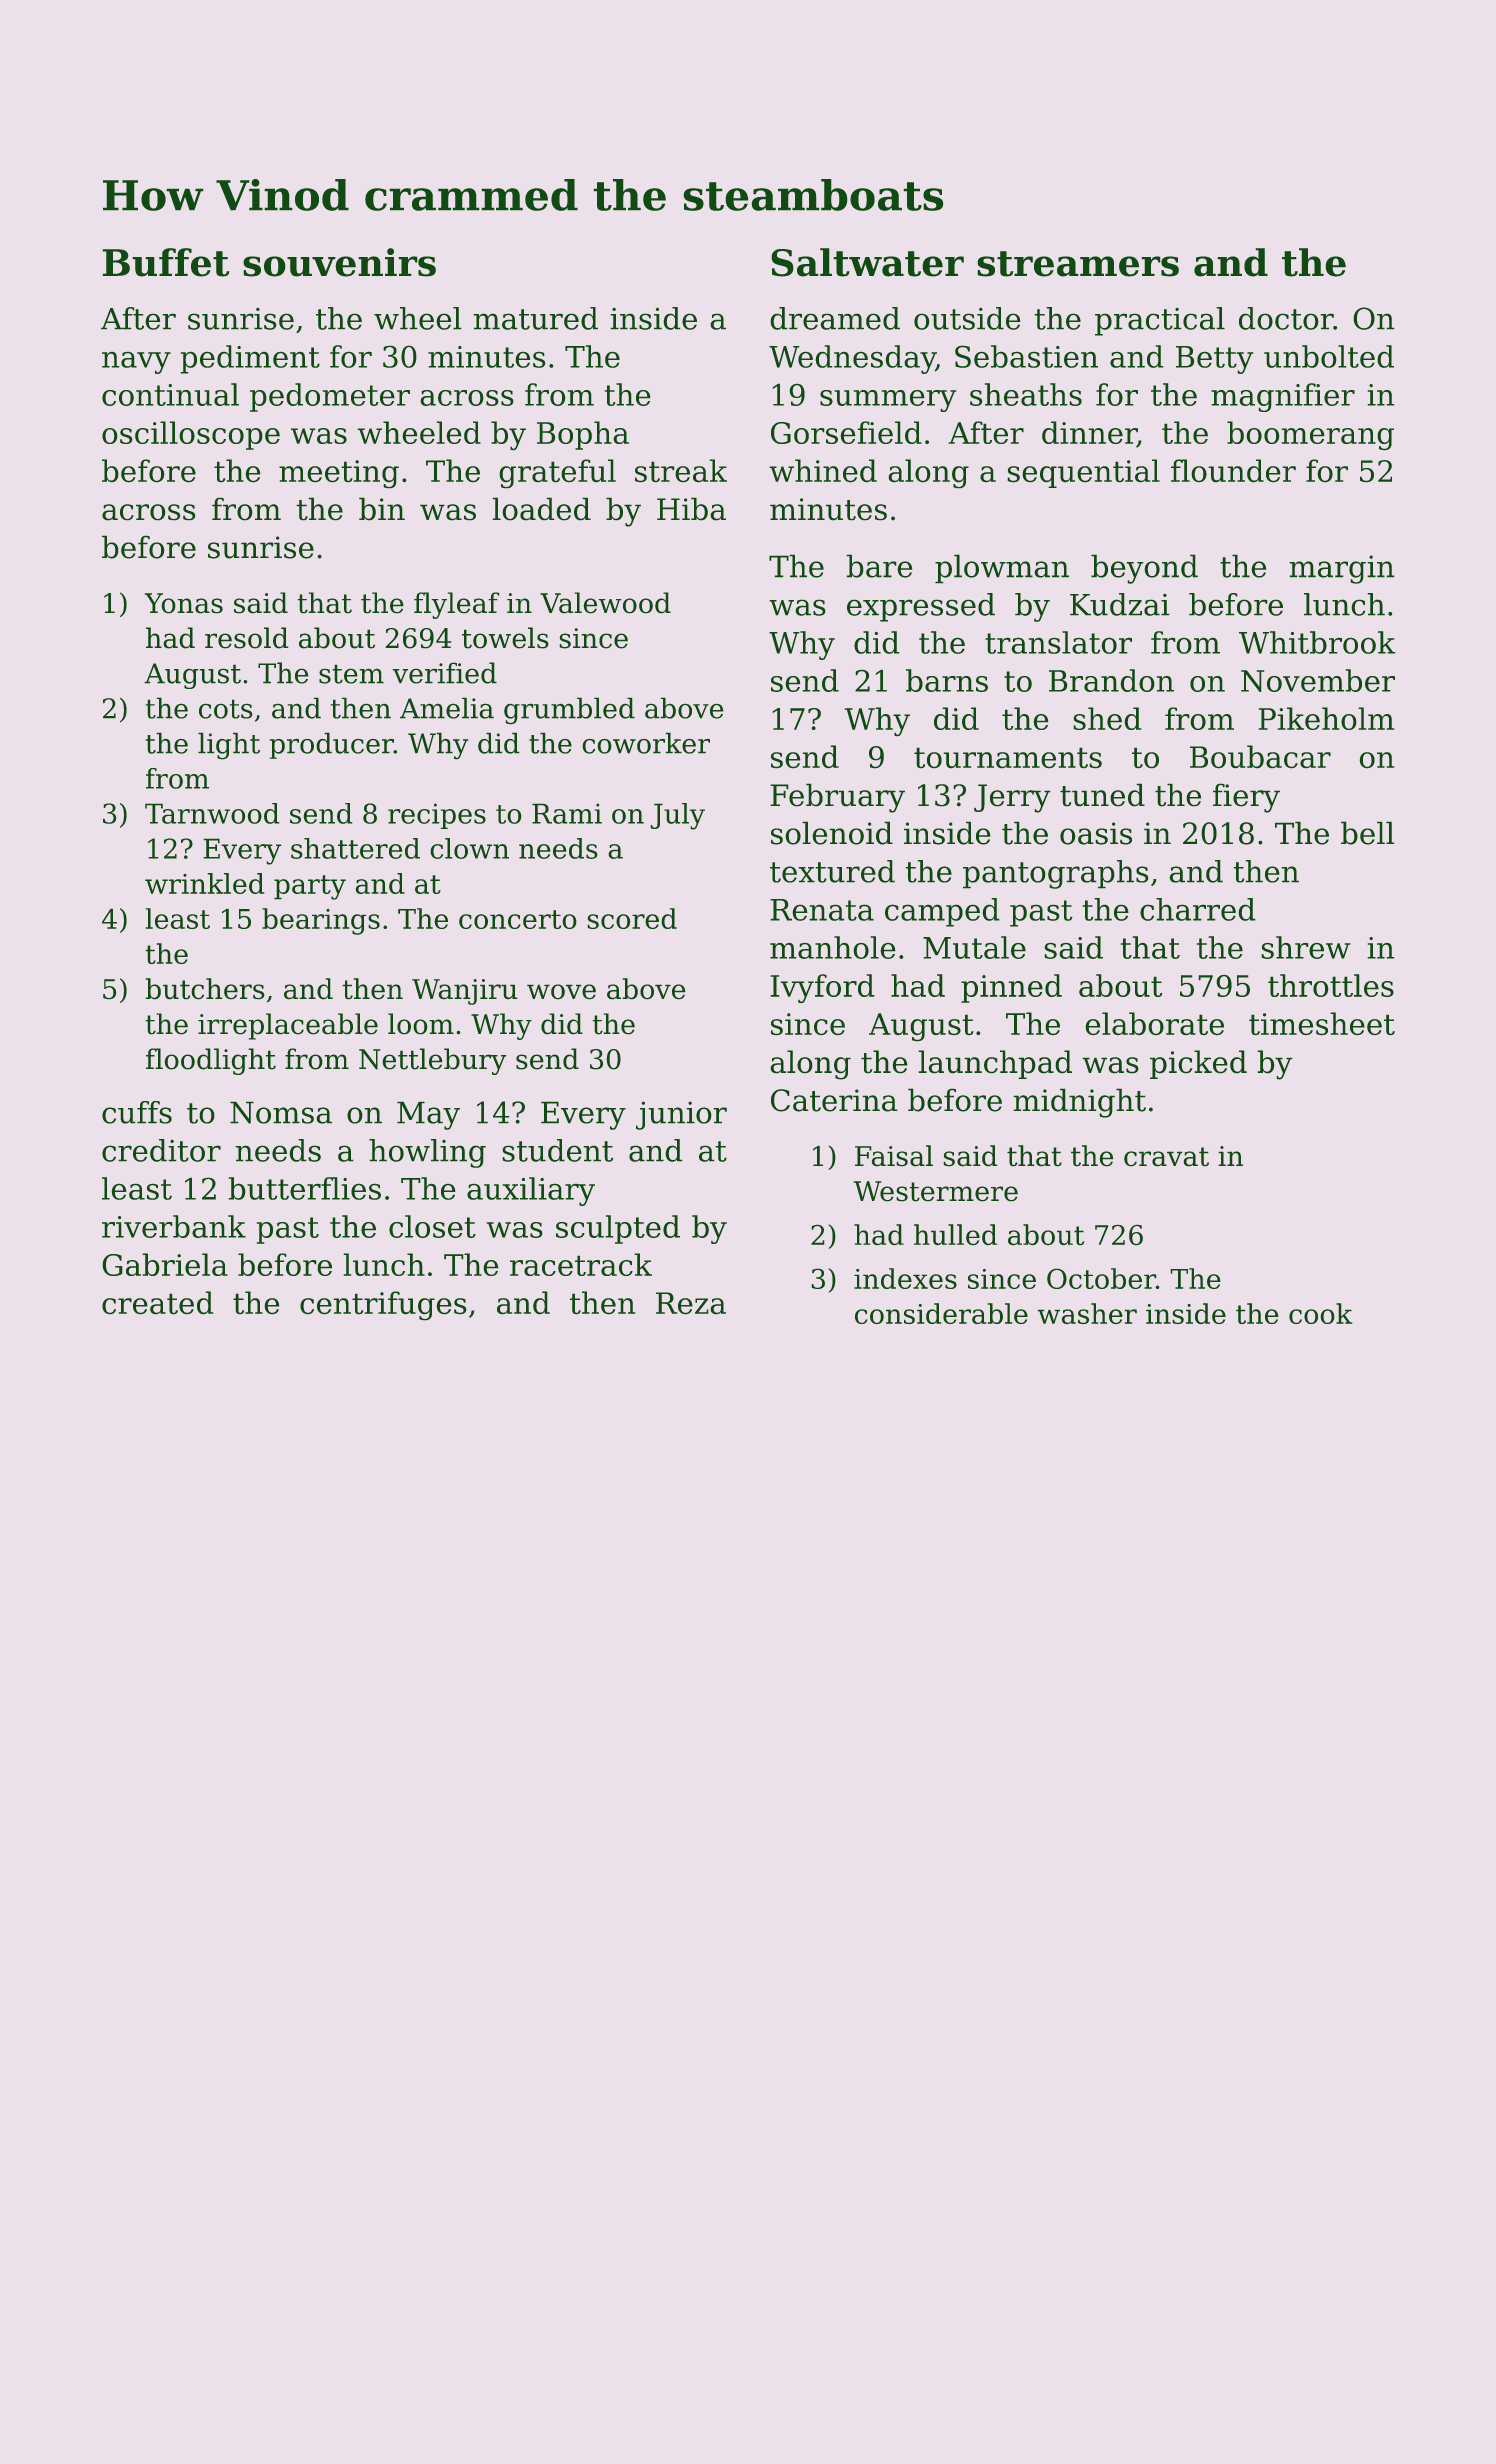 The width and height of the screenshot is (1496, 2464). What do you see at coordinates (1368, 833) in the screenshot?
I see `bell` at bounding box center [1368, 833].
